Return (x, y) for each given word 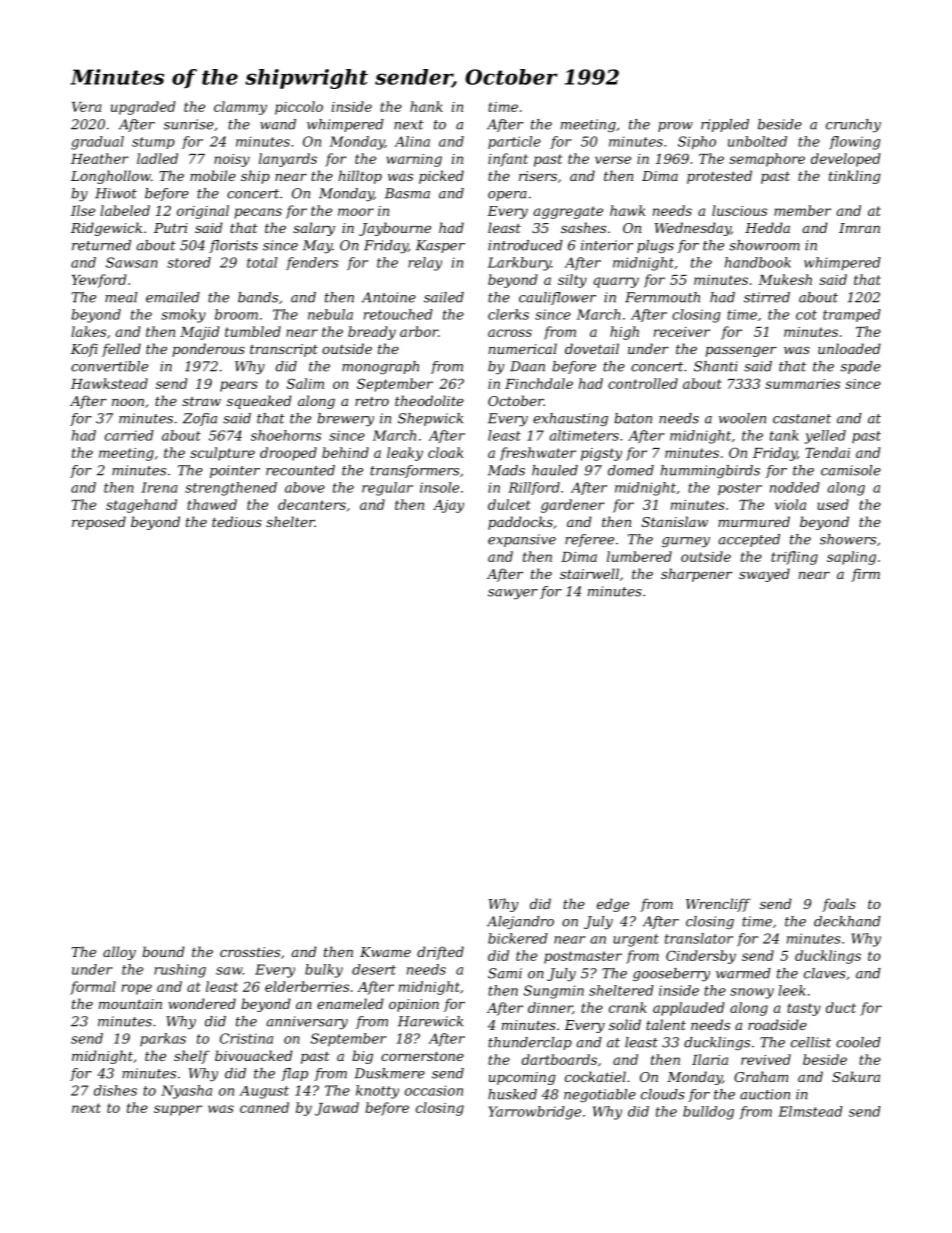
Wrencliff (718, 905)
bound (163, 951)
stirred (767, 297)
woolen (742, 418)
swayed (764, 575)
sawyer (513, 594)
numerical (523, 348)
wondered (202, 1003)
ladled (157, 158)
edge (613, 905)
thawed (212, 504)
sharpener (696, 575)
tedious (237, 521)
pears (239, 386)
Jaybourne (395, 229)
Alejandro (520, 922)
